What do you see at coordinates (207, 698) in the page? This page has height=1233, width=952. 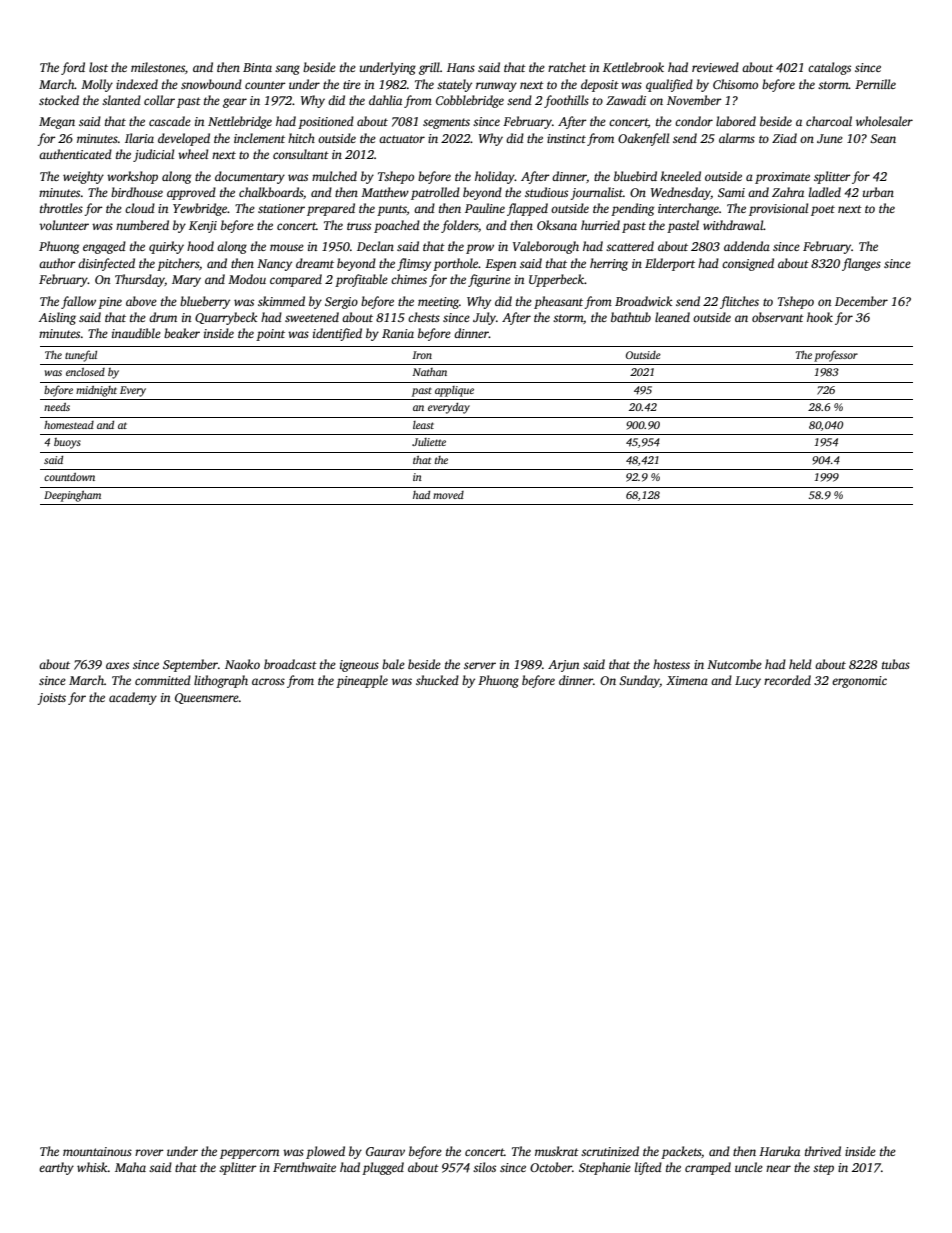 I see `Queensmere` at bounding box center [207, 698].
